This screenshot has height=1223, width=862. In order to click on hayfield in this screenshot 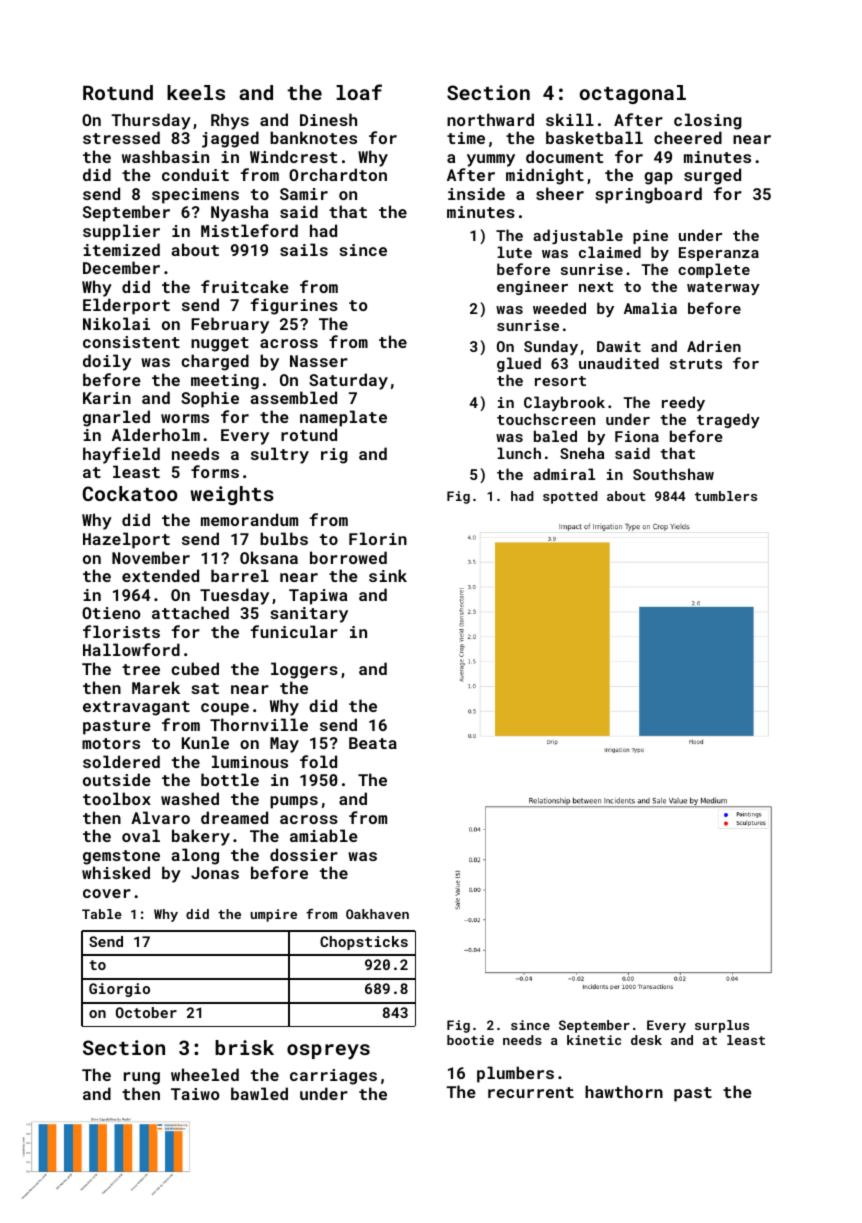, I will do `click(121, 455)`.
